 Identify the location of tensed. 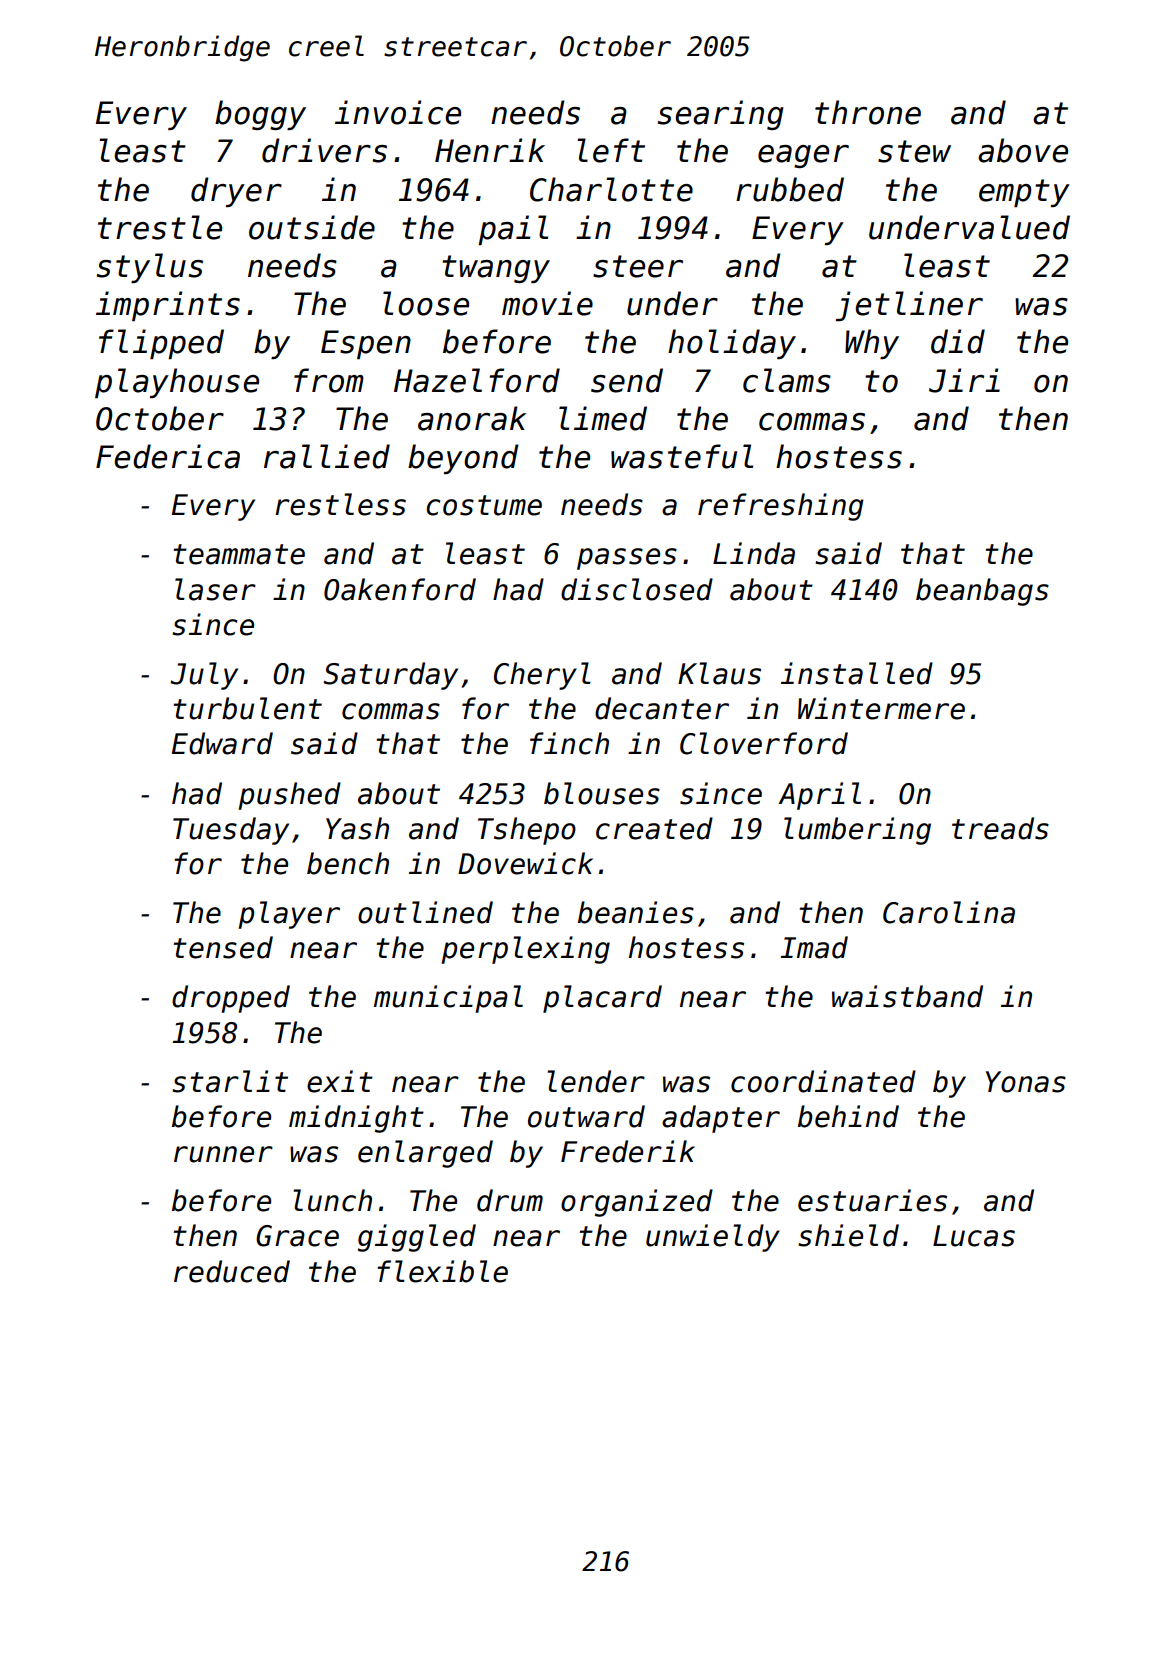
(223, 947).
